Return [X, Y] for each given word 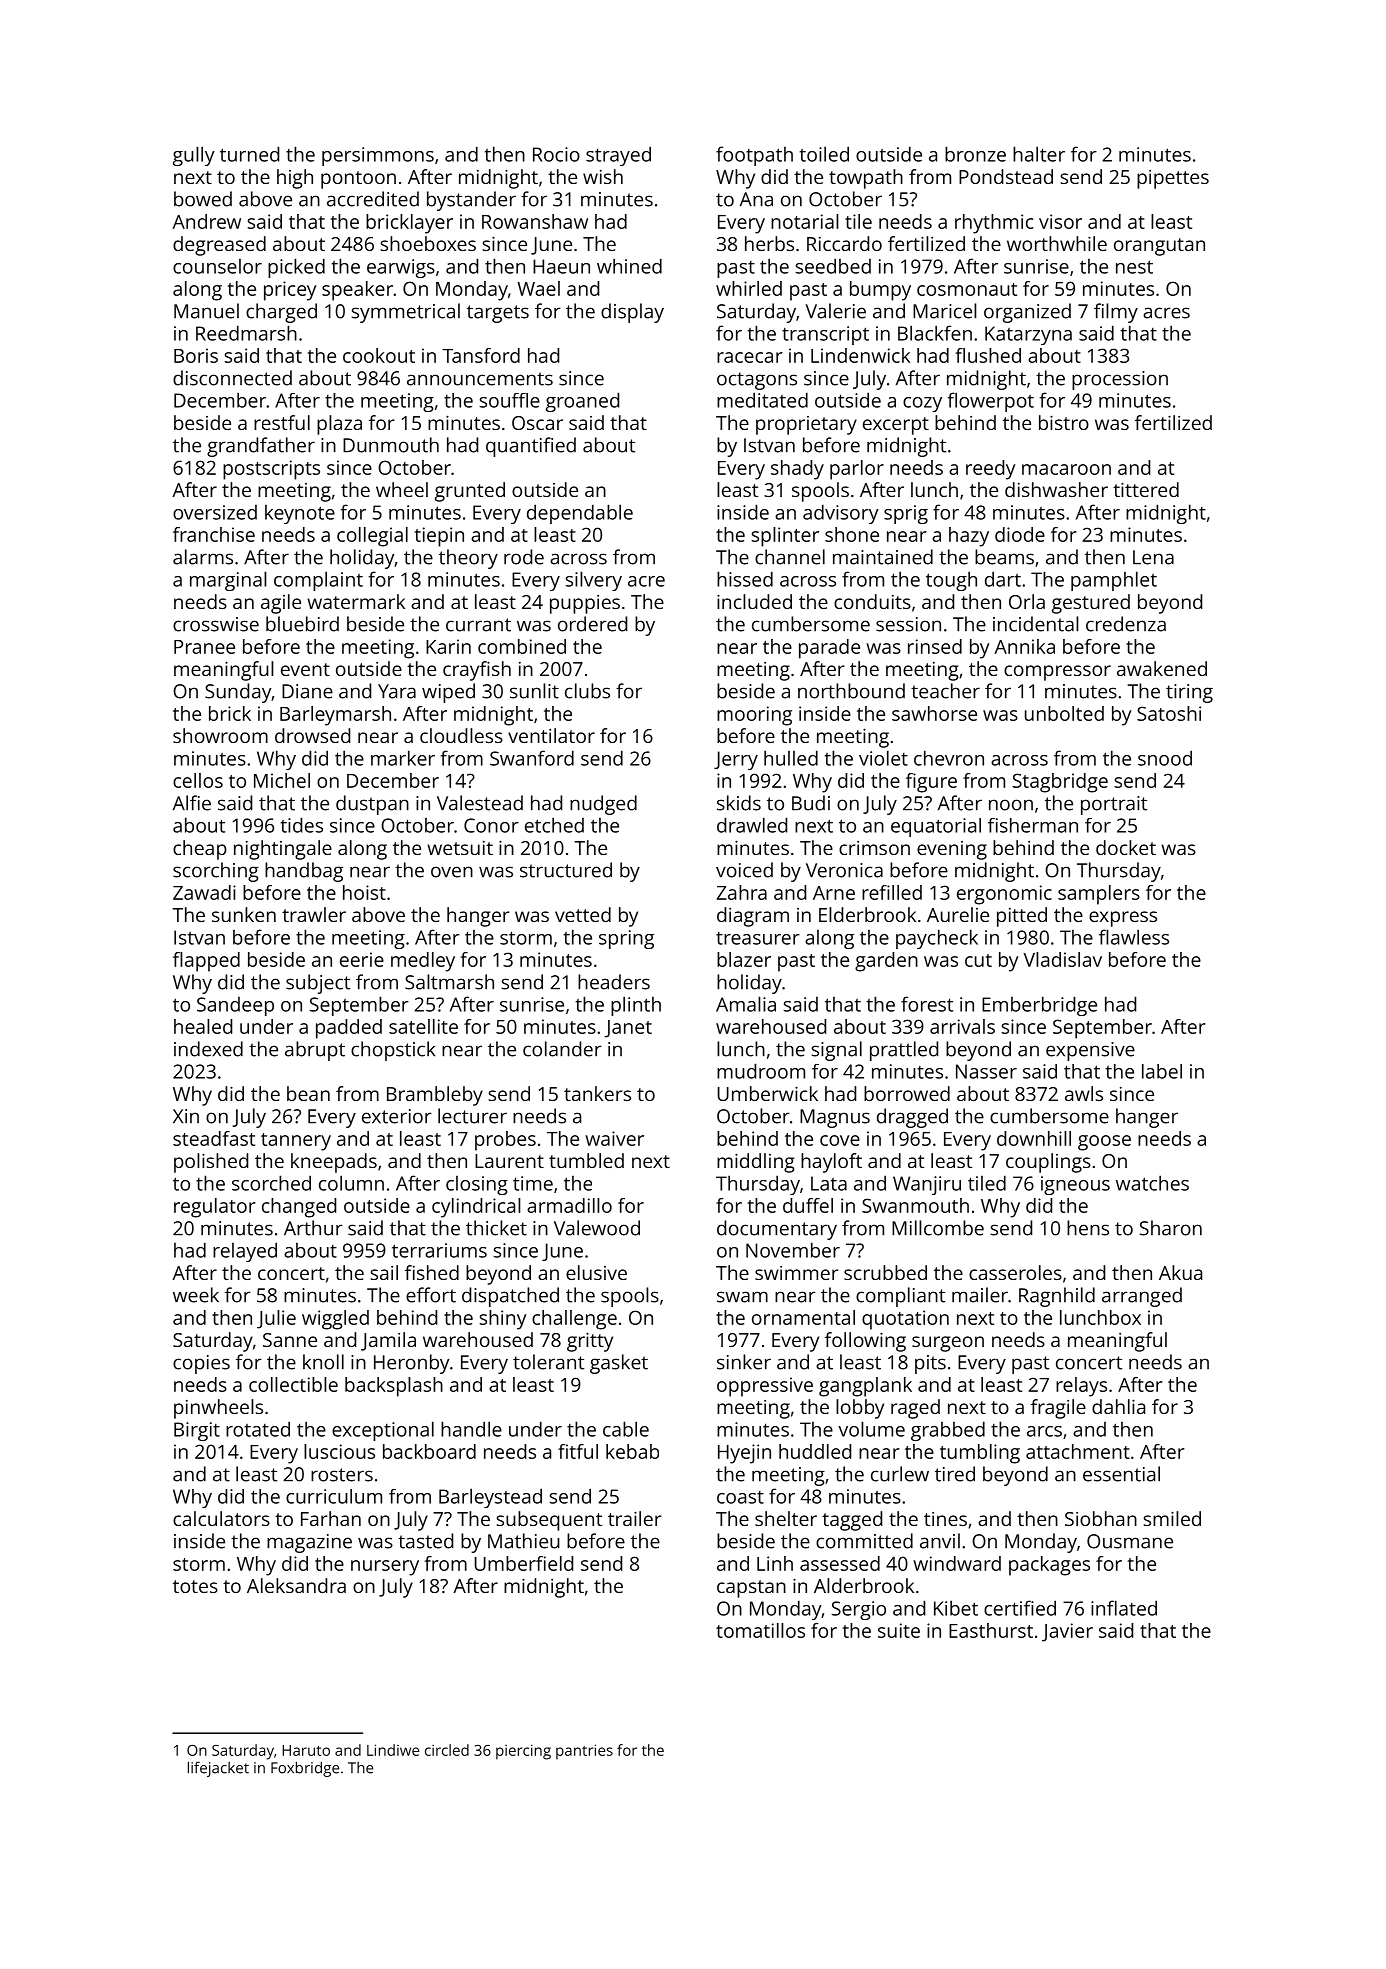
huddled [815, 1451]
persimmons [378, 156]
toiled [824, 154]
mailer [980, 1295]
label [1162, 1071]
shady [797, 470]
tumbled [586, 1160]
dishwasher [1056, 489]
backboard [429, 1451]
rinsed [935, 646]
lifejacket [218, 1769]
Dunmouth [391, 445]
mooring [754, 716]
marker [403, 758]
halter [1039, 154]
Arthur [313, 1228]
